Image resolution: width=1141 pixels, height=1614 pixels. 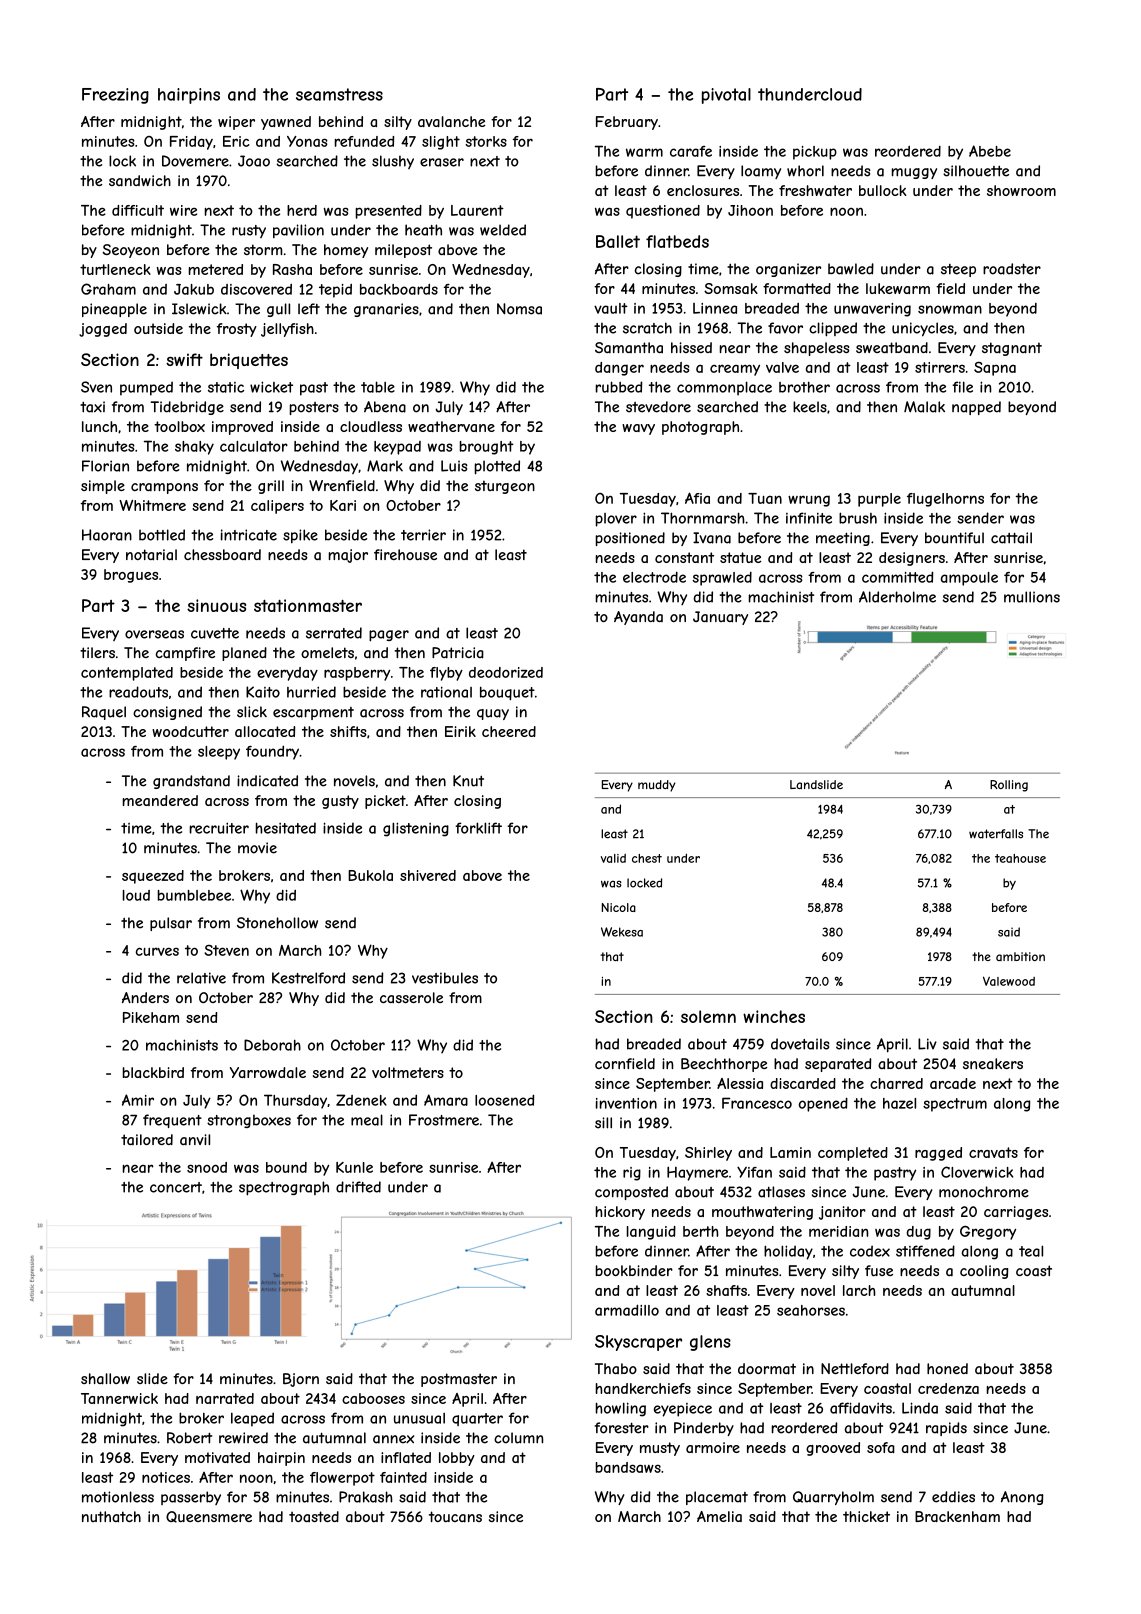 What do you see at coordinates (1032, 597) in the screenshot?
I see `mullions` at bounding box center [1032, 597].
